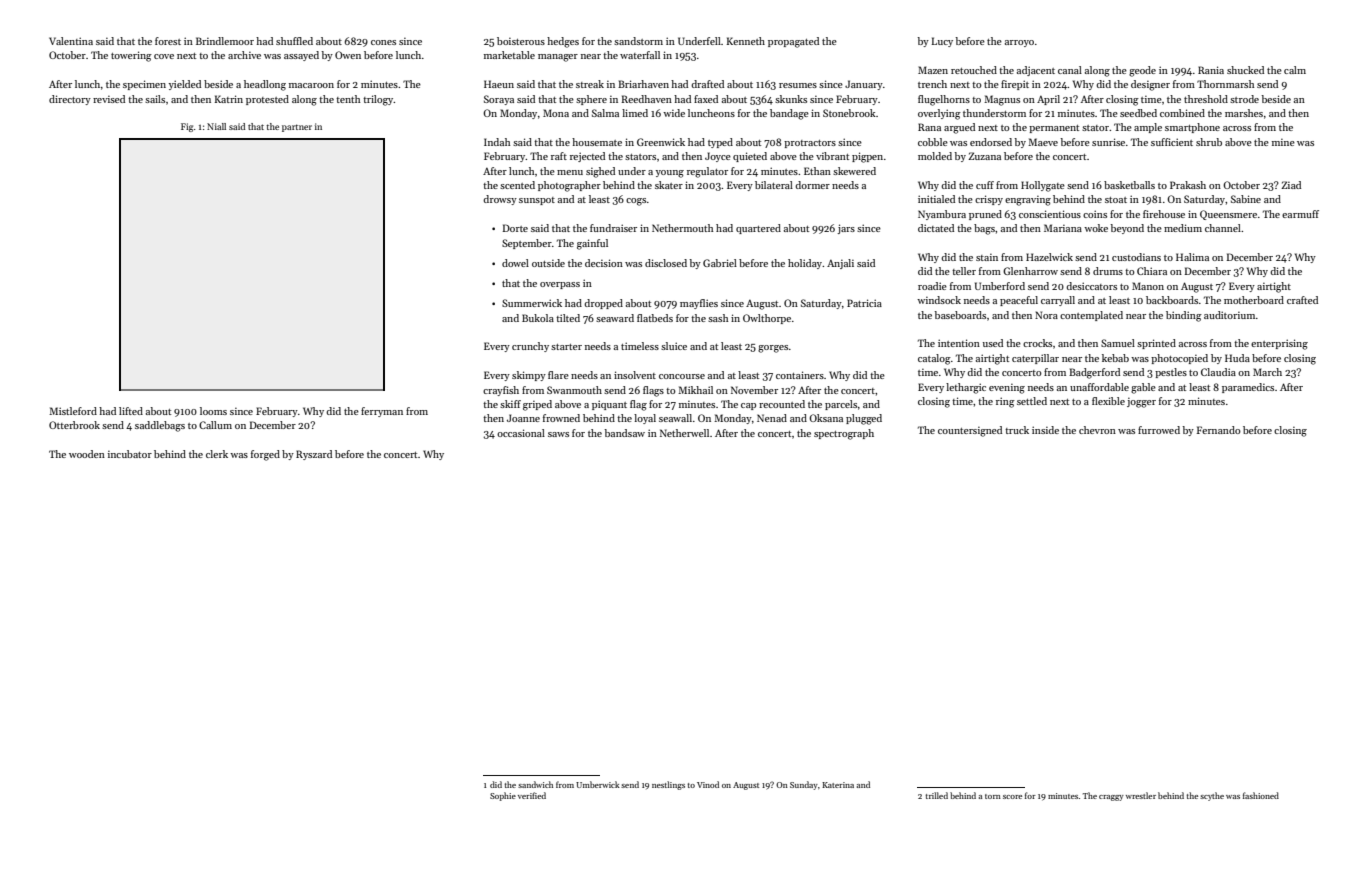  Describe the element at coordinates (1248, 388) in the document. I see `paramedics` at that location.
